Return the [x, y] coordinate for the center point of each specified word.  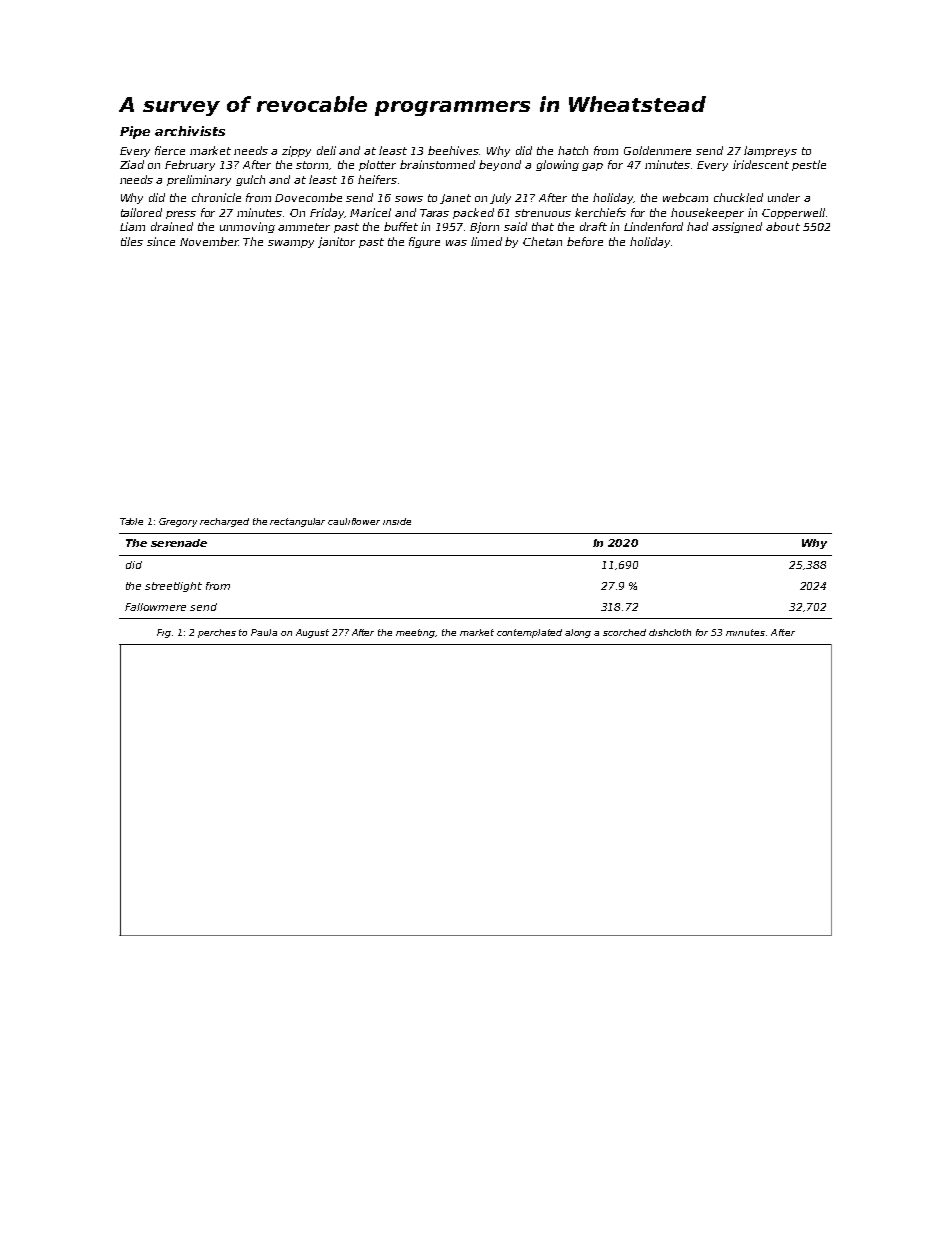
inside [397, 521]
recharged [224, 522]
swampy [291, 244]
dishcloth [670, 632]
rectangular [297, 522]
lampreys [770, 151]
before [585, 241]
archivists [190, 131]
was [456, 243]
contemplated [529, 633]
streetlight [173, 587]
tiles [132, 241]
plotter [377, 165]
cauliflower [354, 521]
